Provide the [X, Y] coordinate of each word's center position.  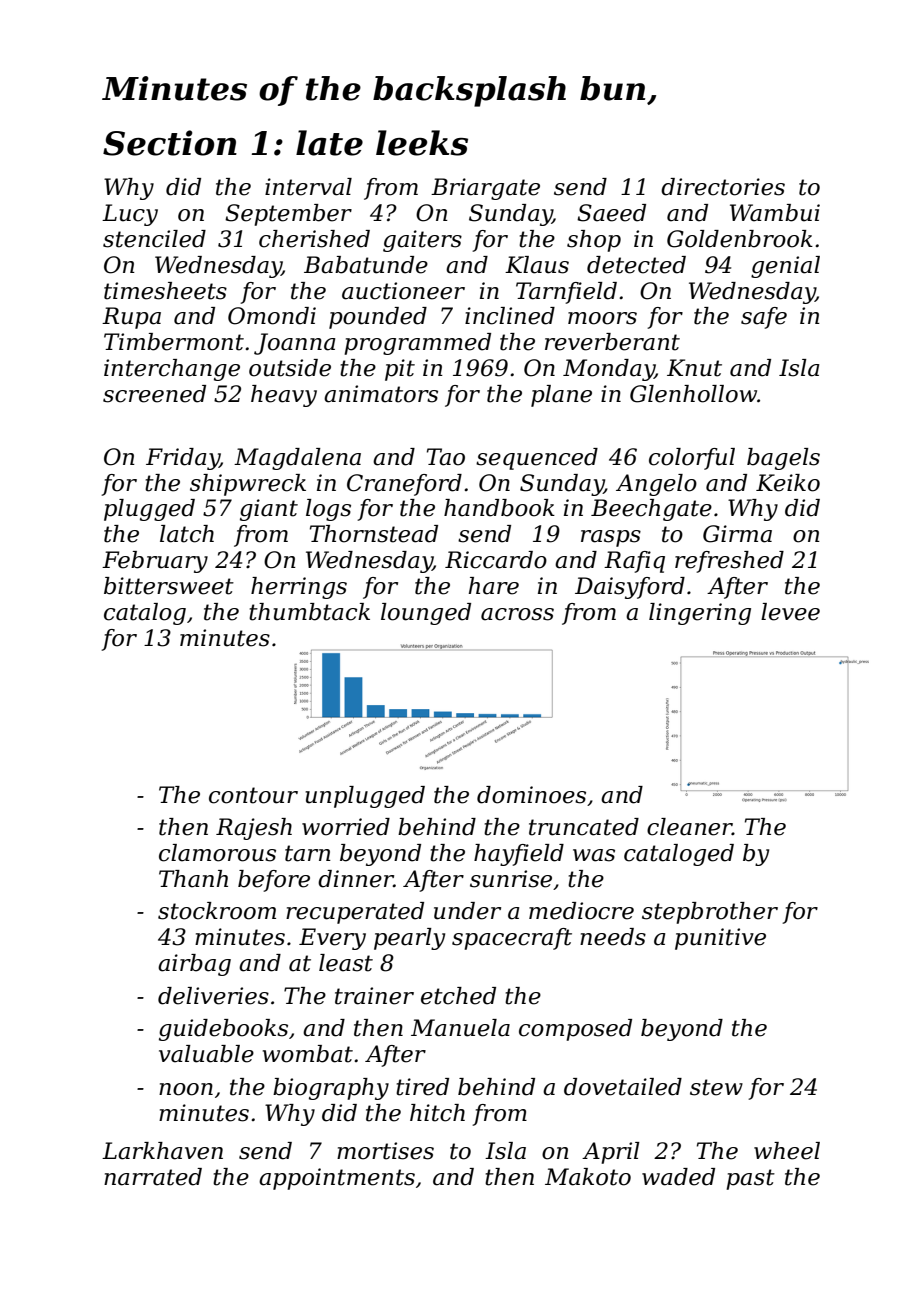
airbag [194, 965]
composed [575, 1030]
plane [561, 396]
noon [186, 1089]
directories [723, 187]
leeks [422, 143]
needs [613, 937]
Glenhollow [693, 394]
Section [170, 143]
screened [154, 394]
